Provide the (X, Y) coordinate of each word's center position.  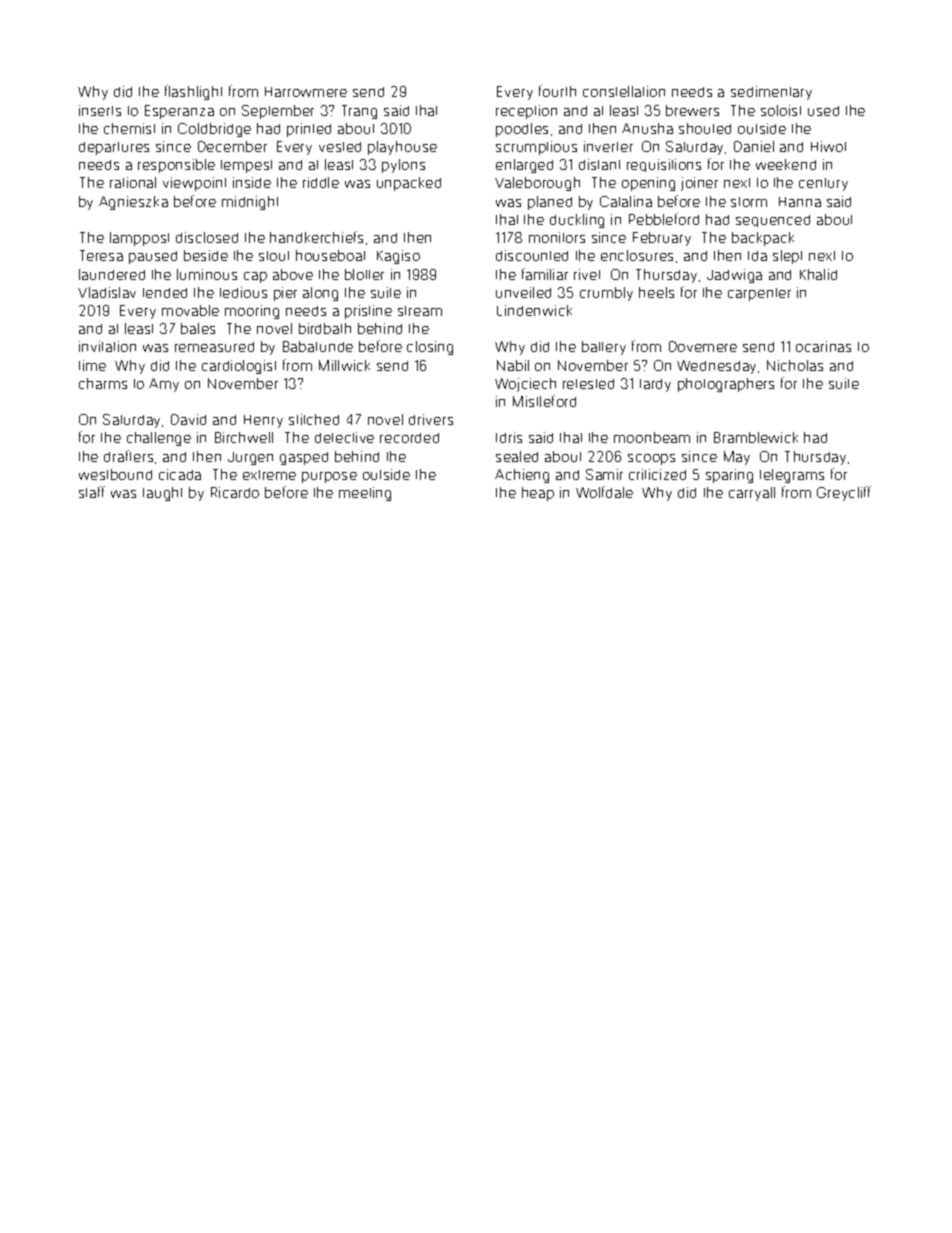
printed (309, 130)
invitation (107, 346)
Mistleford (544, 401)
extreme (269, 475)
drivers (431, 419)
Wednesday (716, 367)
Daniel (754, 146)
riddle (321, 182)
